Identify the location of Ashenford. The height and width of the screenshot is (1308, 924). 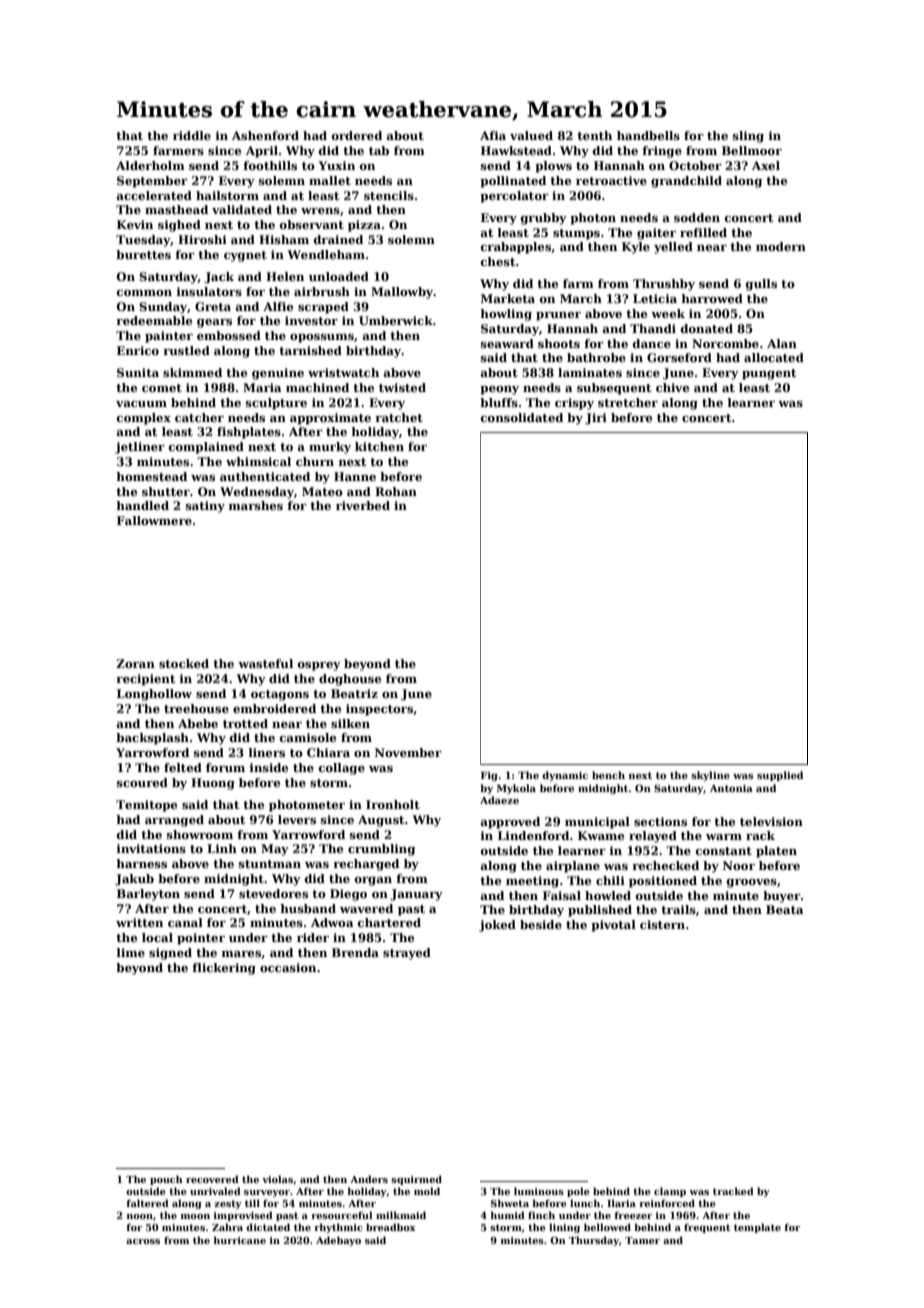
(265, 135).
